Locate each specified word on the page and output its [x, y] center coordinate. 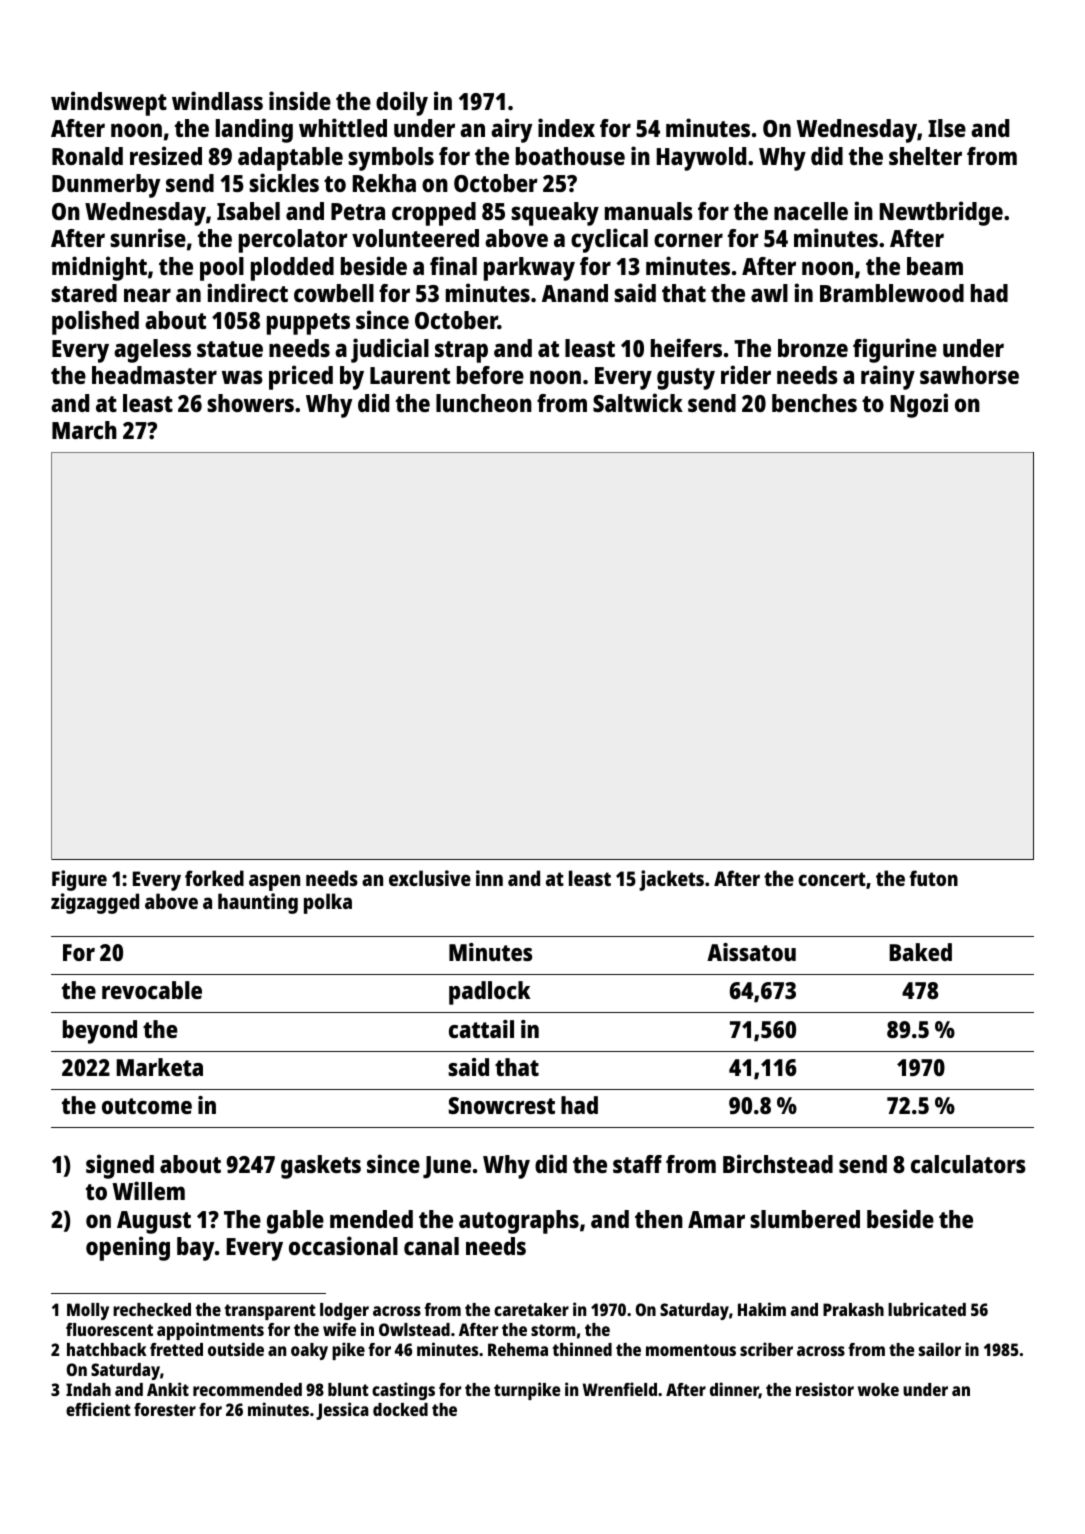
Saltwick [638, 402]
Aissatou [751, 952]
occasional [343, 1245]
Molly [88, 1311]
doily [402, 103]
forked [214, 878]
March [84, 430]
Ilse [947, 128]
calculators [968, 1164]
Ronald [87, 156]
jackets [671, 880]
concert [832, 879]
